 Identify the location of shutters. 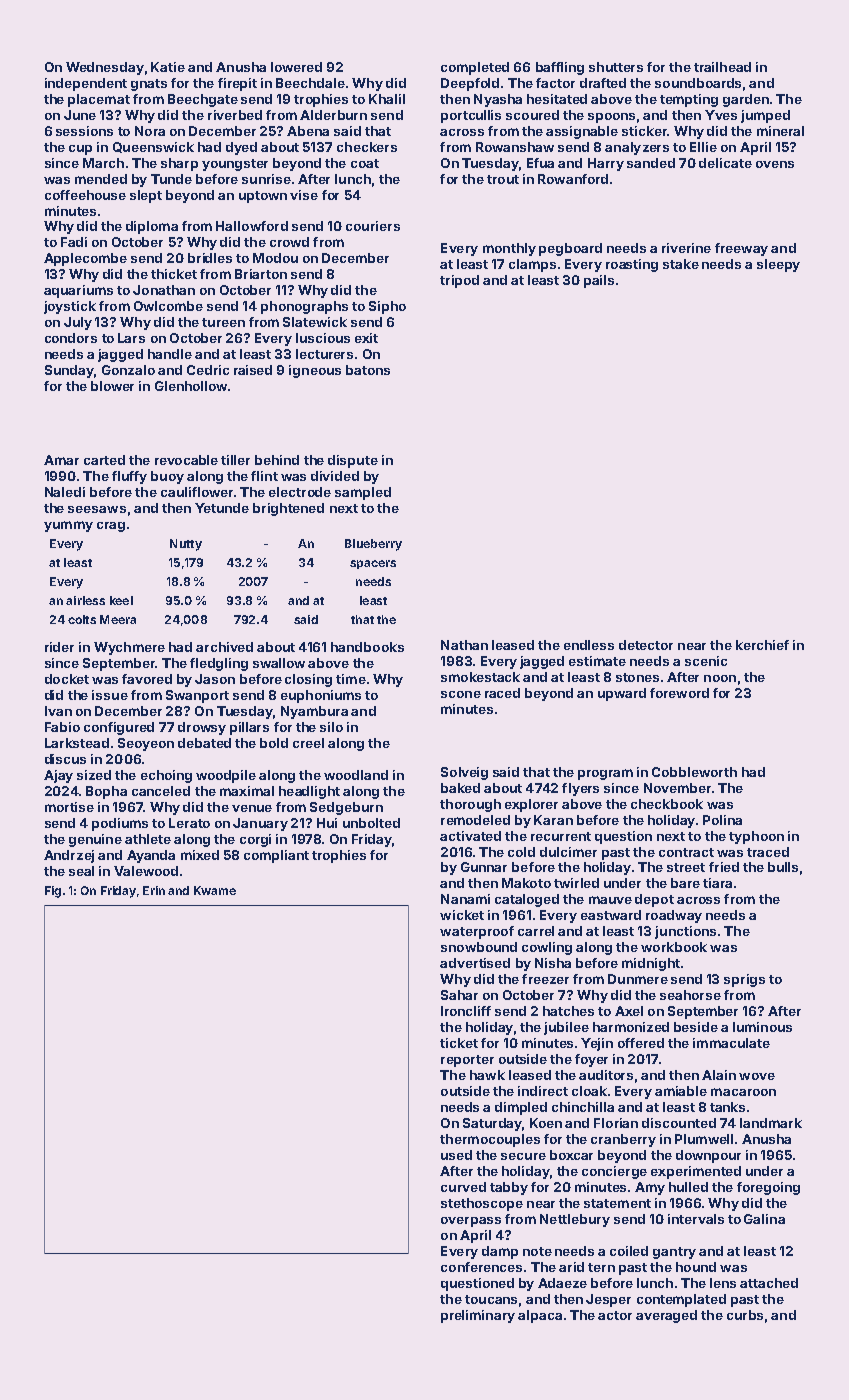
(616, 67).
